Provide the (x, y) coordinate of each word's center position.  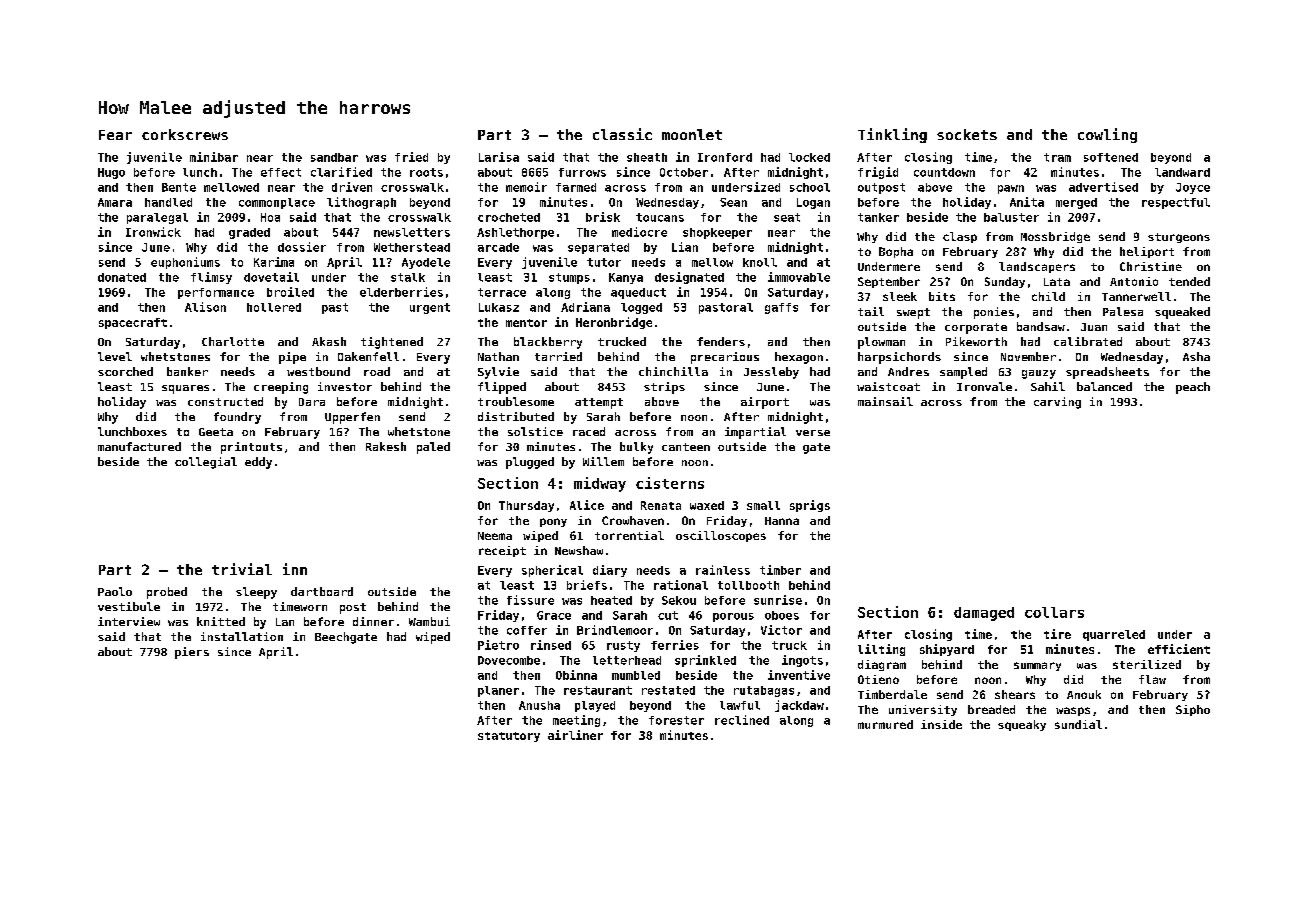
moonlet (692, 134)
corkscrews (185, 134)
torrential (629, 535)
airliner (575, 735)
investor (345, 386)
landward (1182, 172)
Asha (1196, 356)
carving (1057, 403)
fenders (721, 341)
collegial (206, 463)
